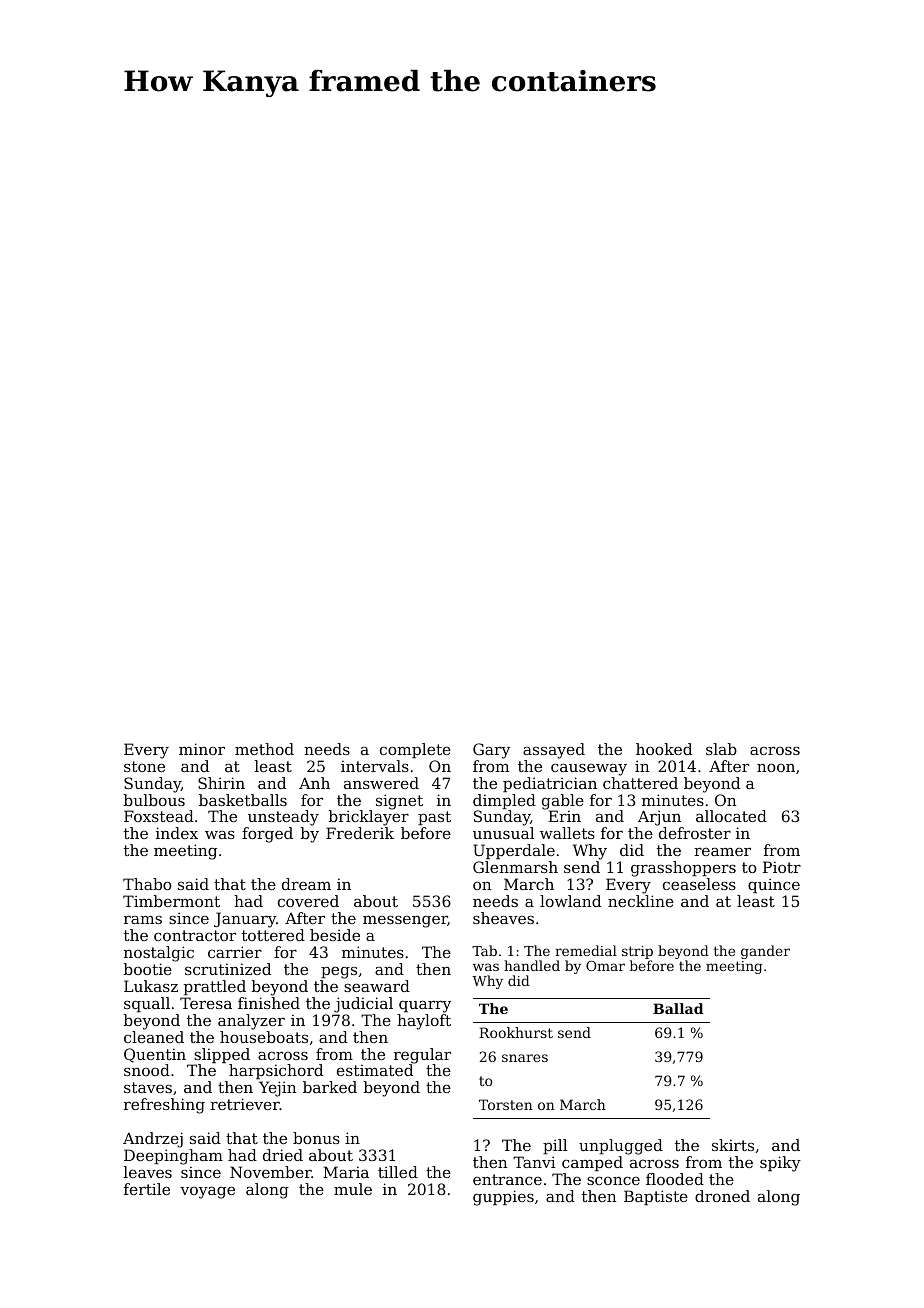 The width and height of the page is (924, 1308). Describe the element at coordinates (147, 884) in the page. I see `Thabo` at that location.
